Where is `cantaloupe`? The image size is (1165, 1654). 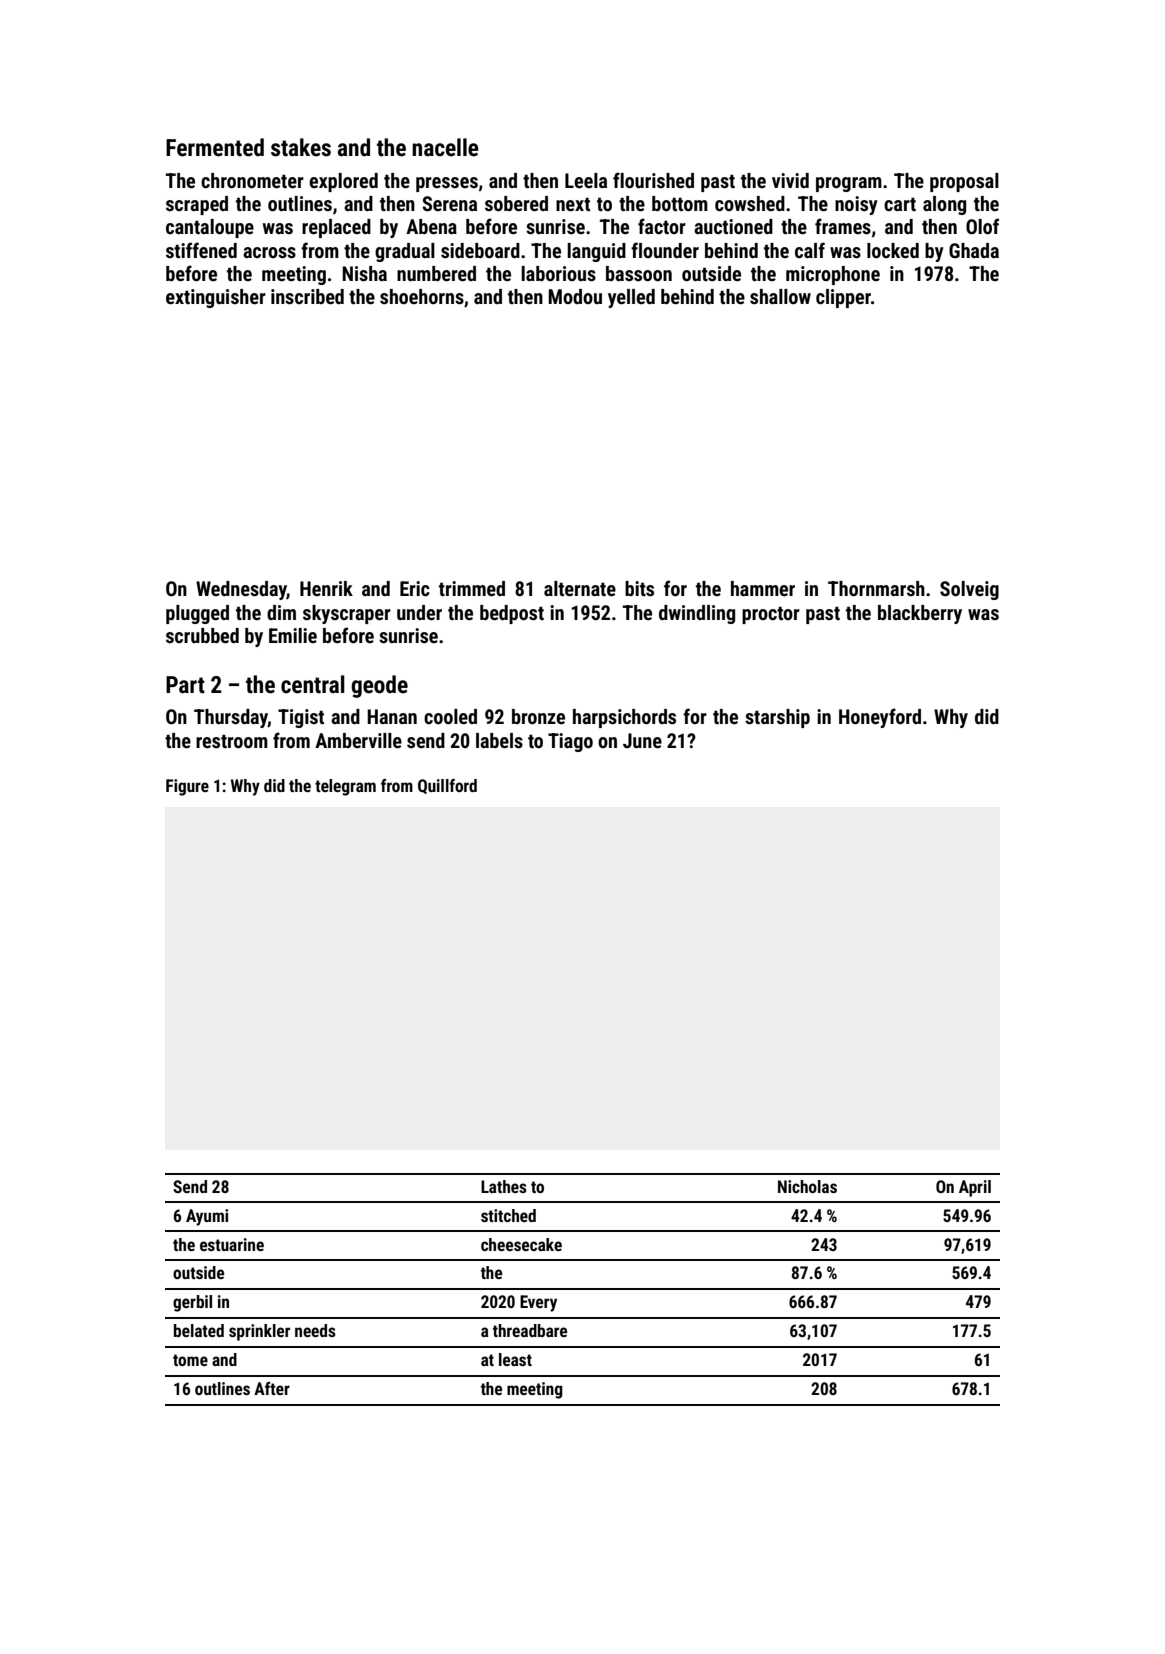 cantaloupe is located at coordinates (210, 228).
